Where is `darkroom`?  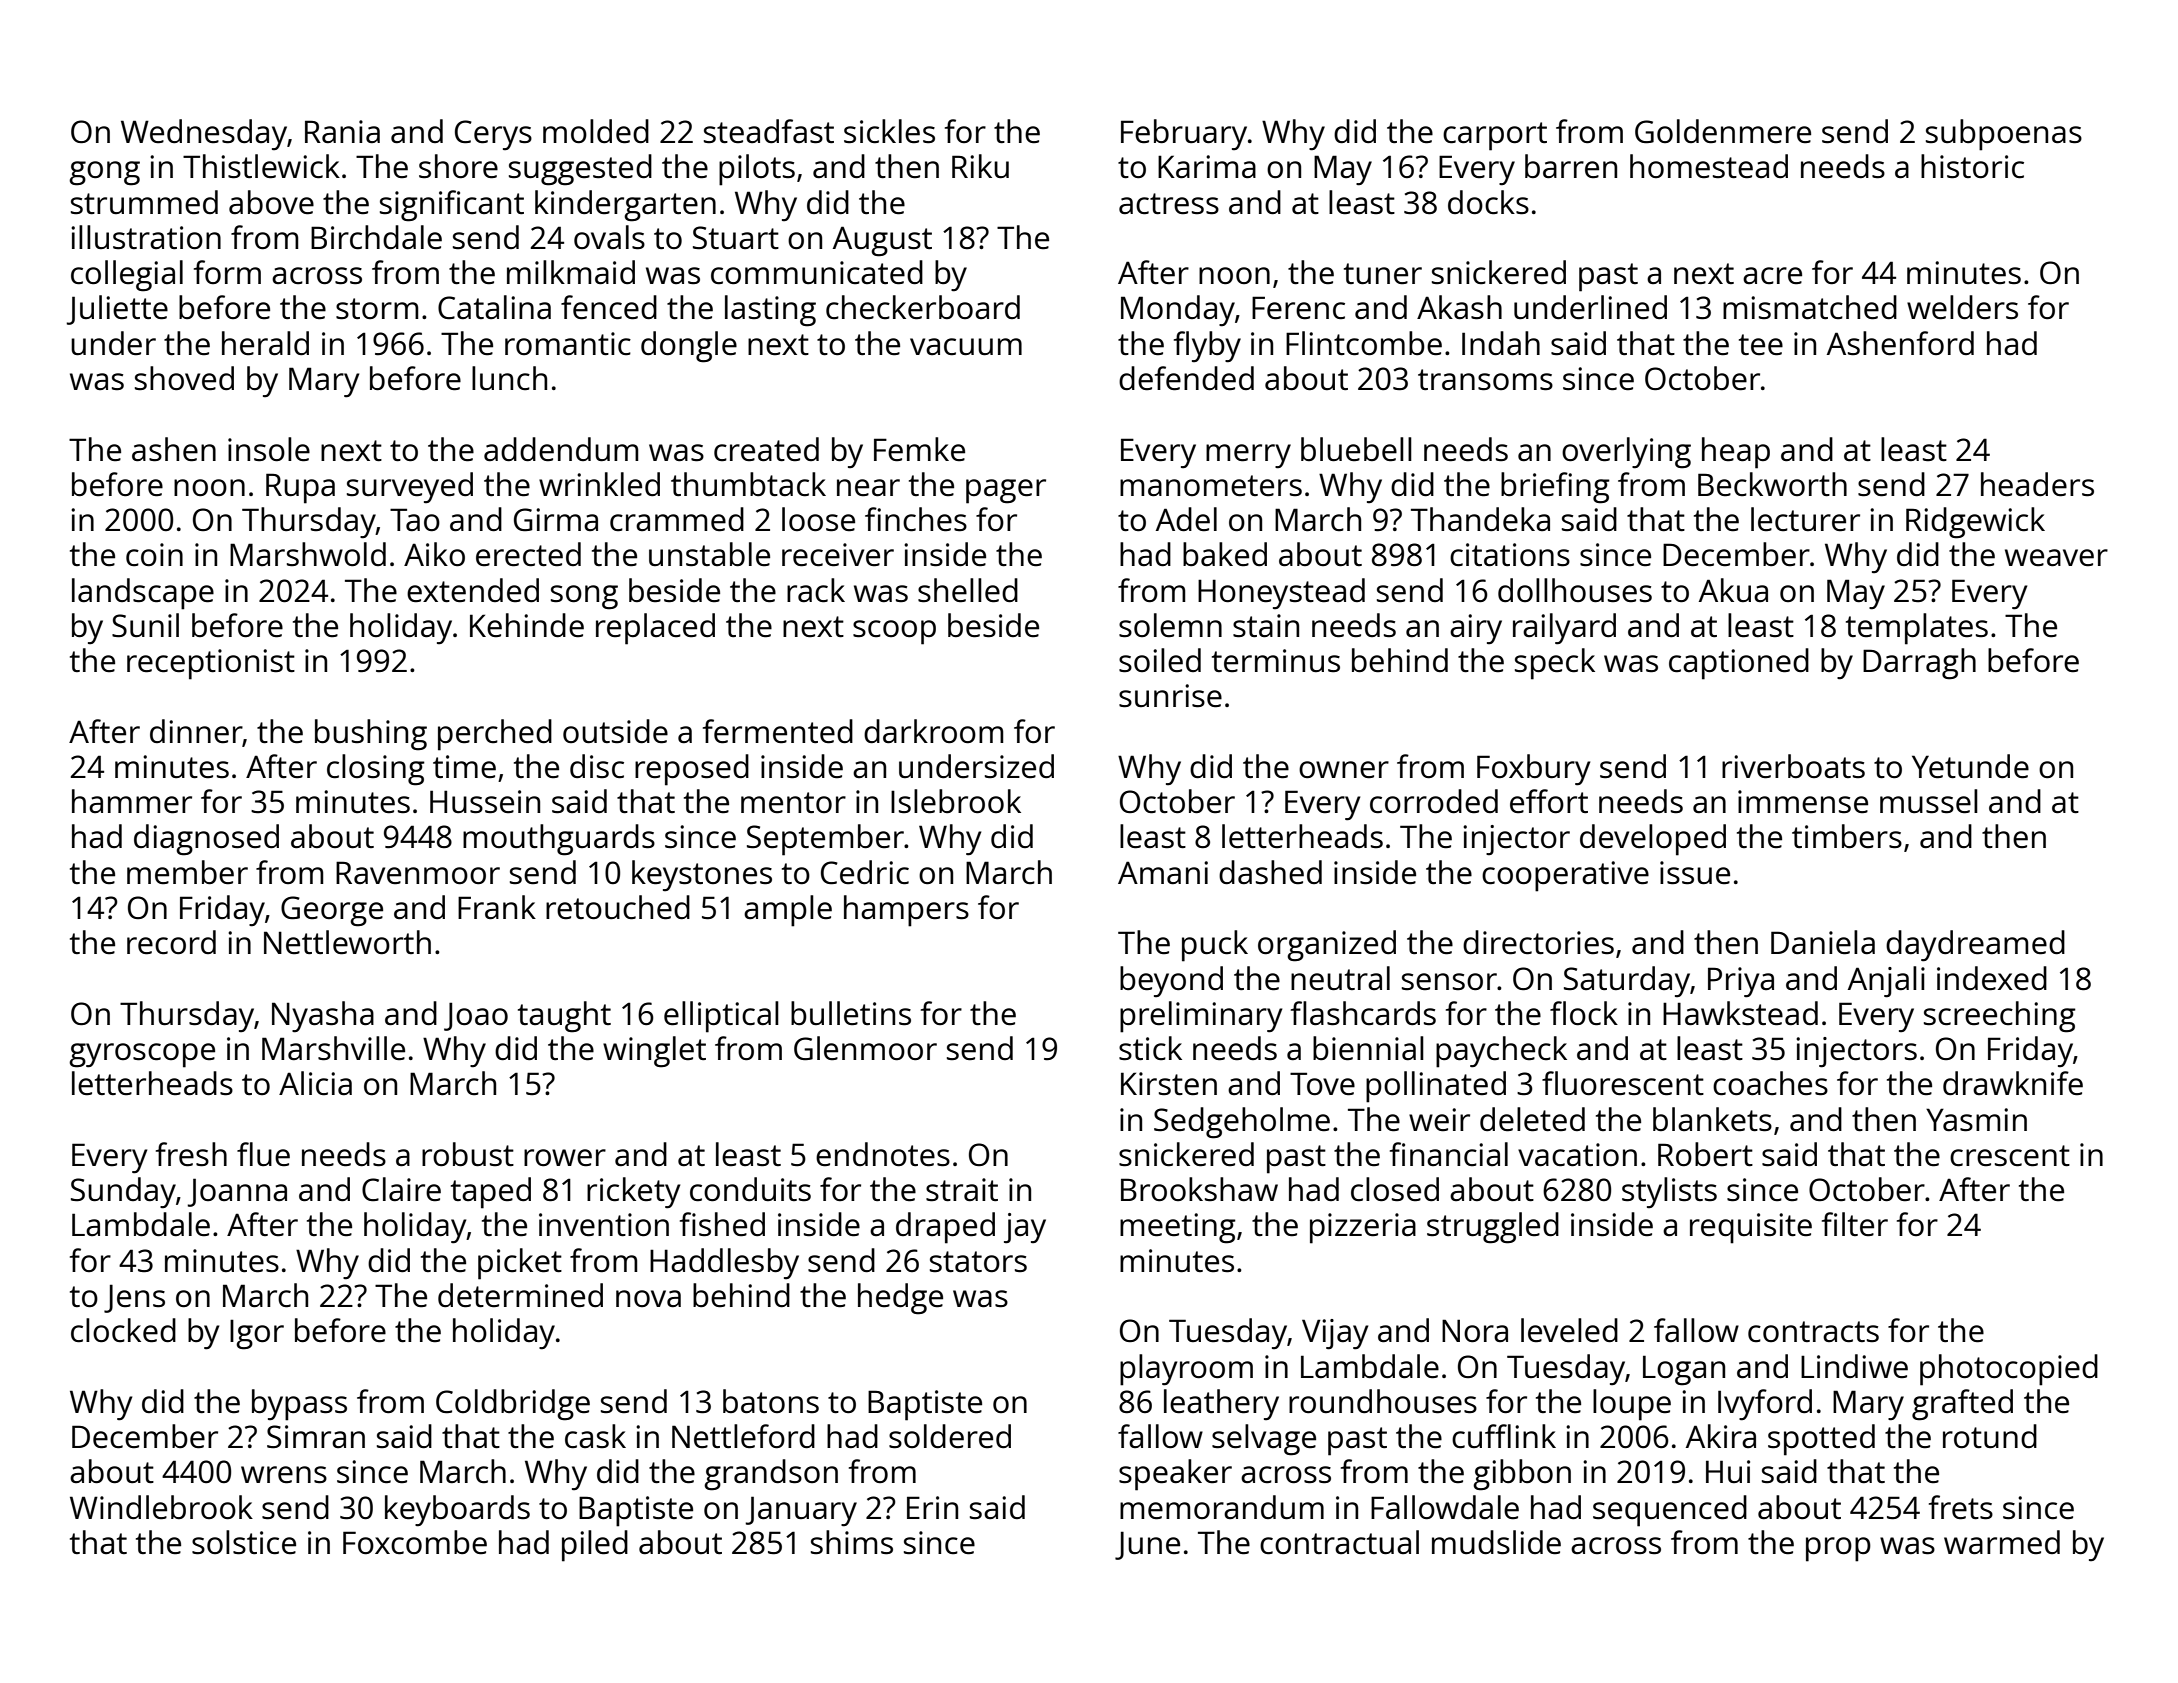 darkroom is located at coordinates (933, 731).
